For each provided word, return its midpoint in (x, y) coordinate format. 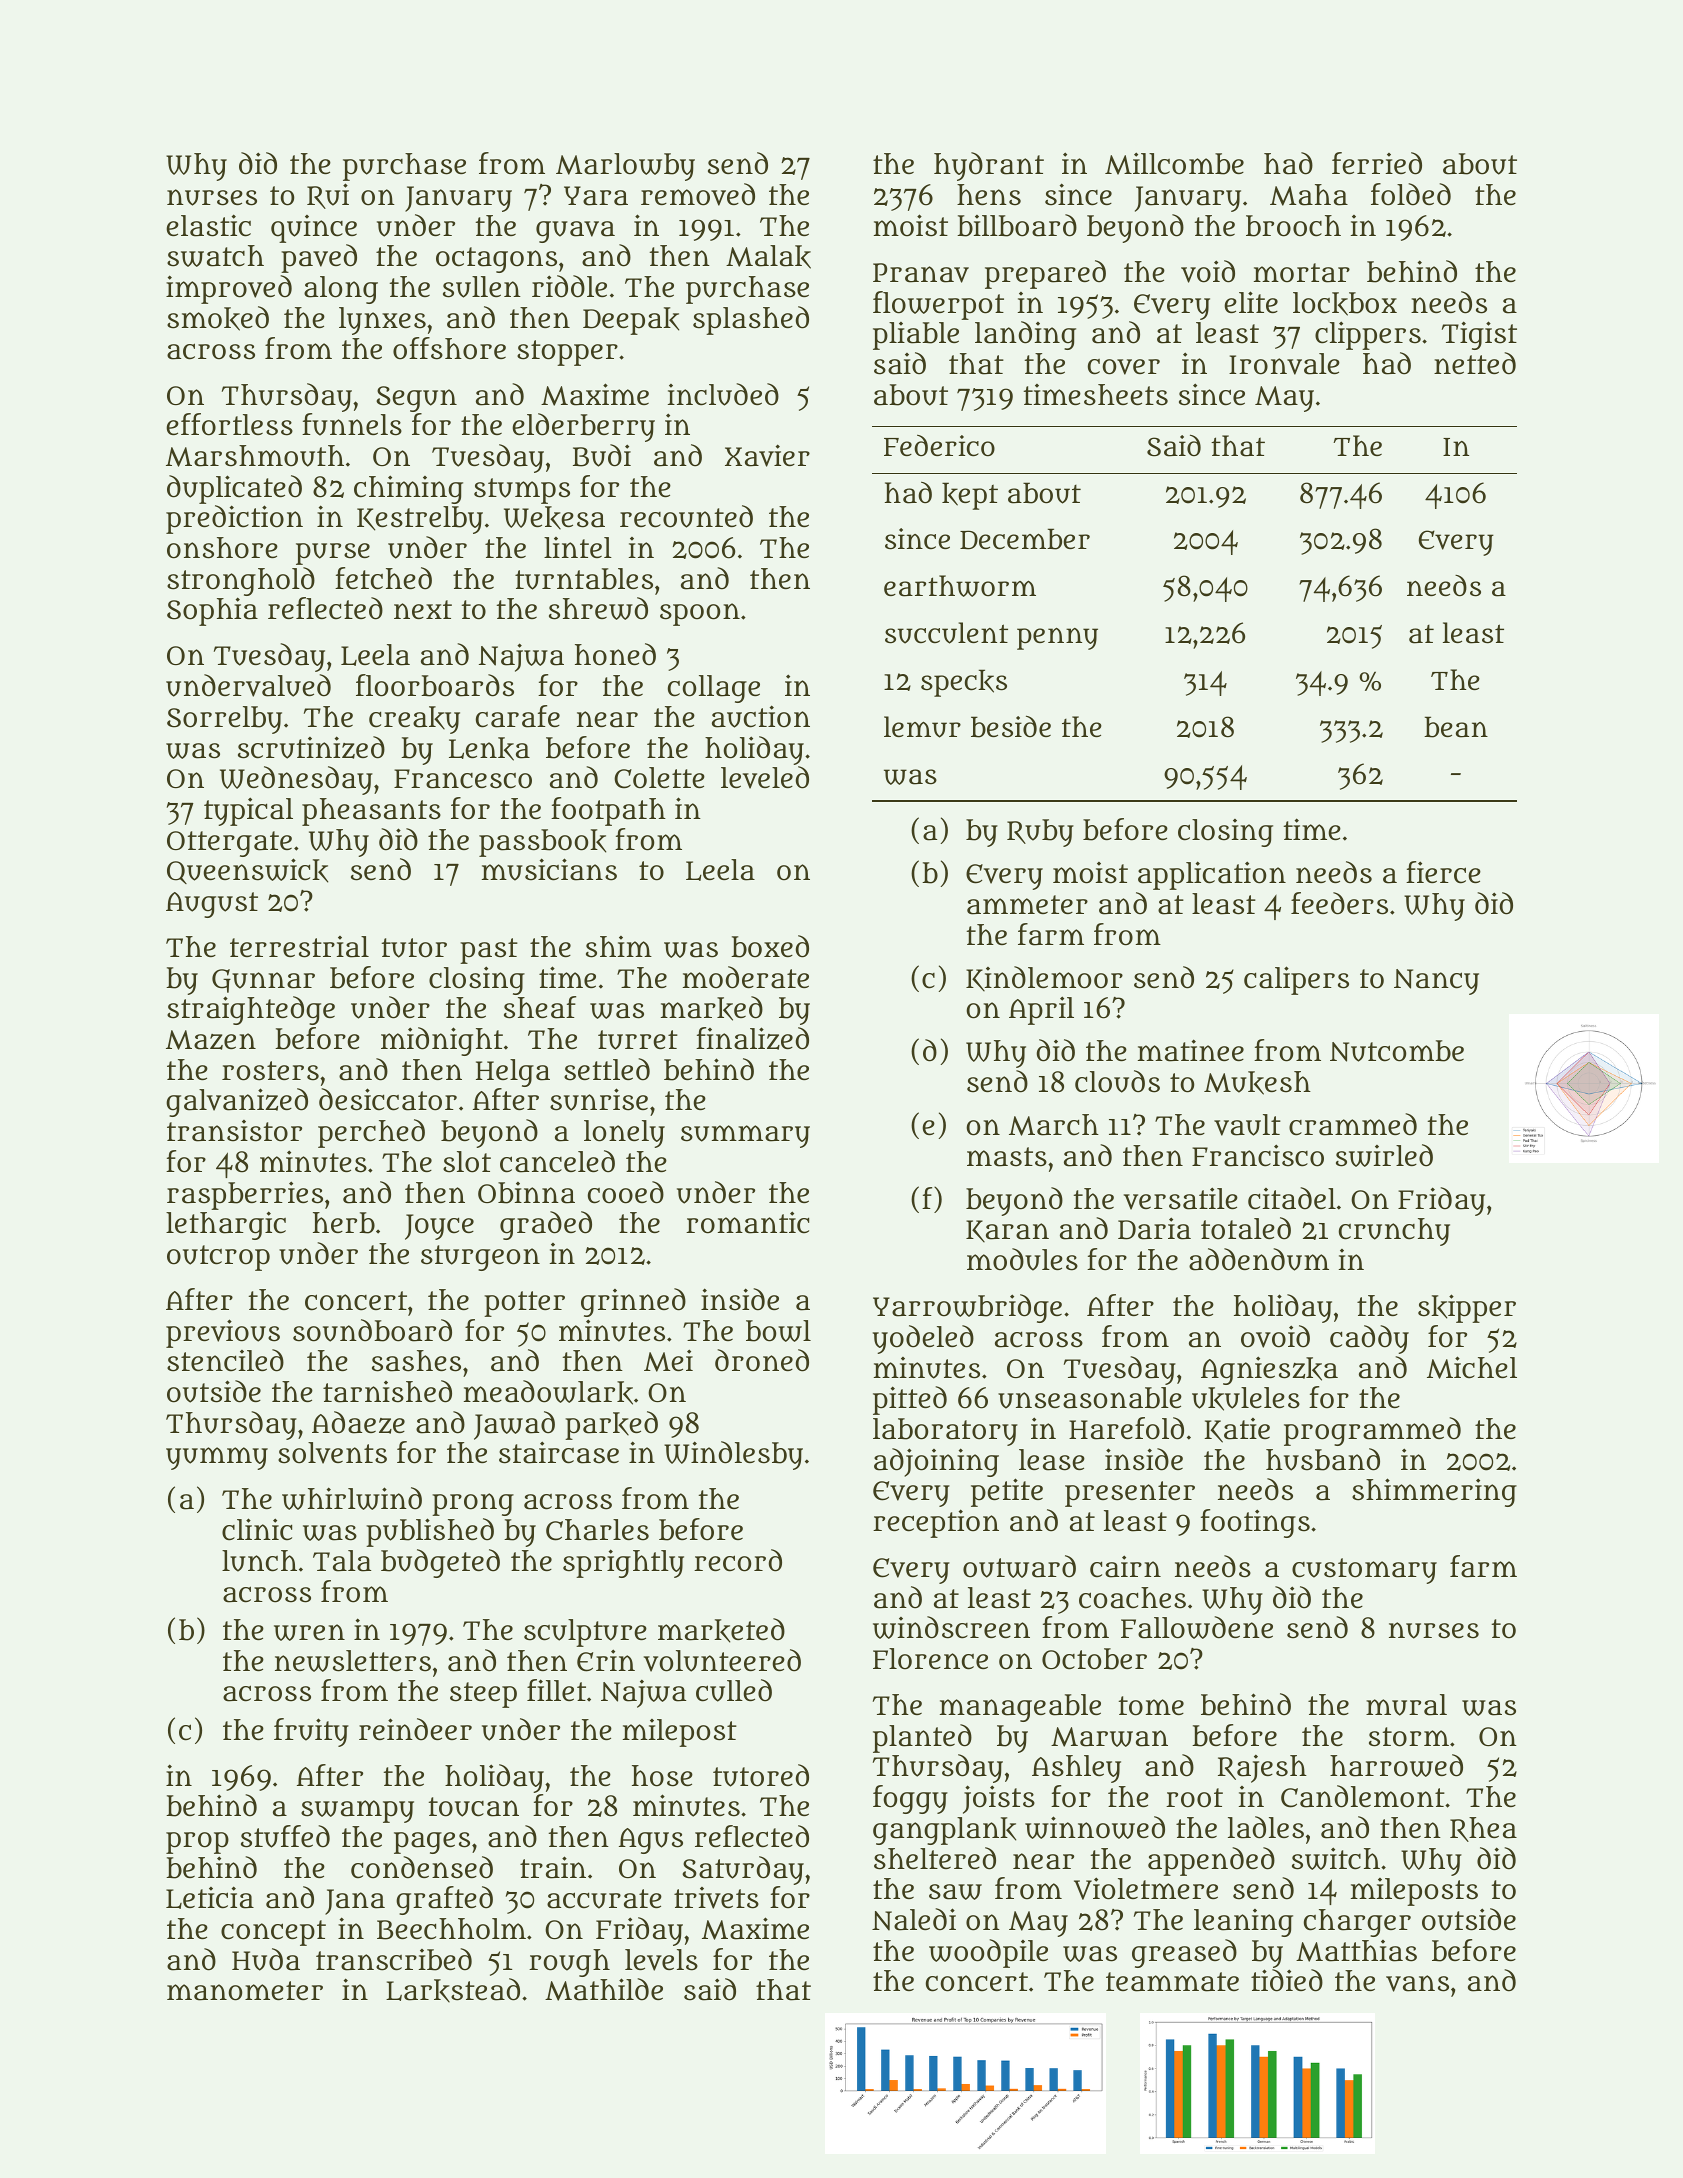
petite (1007, 1492)
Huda (266, 1959)
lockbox (1345, 304)
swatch (215, 256)
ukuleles (1246, 1399)
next (423, 609)
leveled (765, 777)
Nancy (1436, 982)
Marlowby (625, 167)
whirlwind (352, 1498)
